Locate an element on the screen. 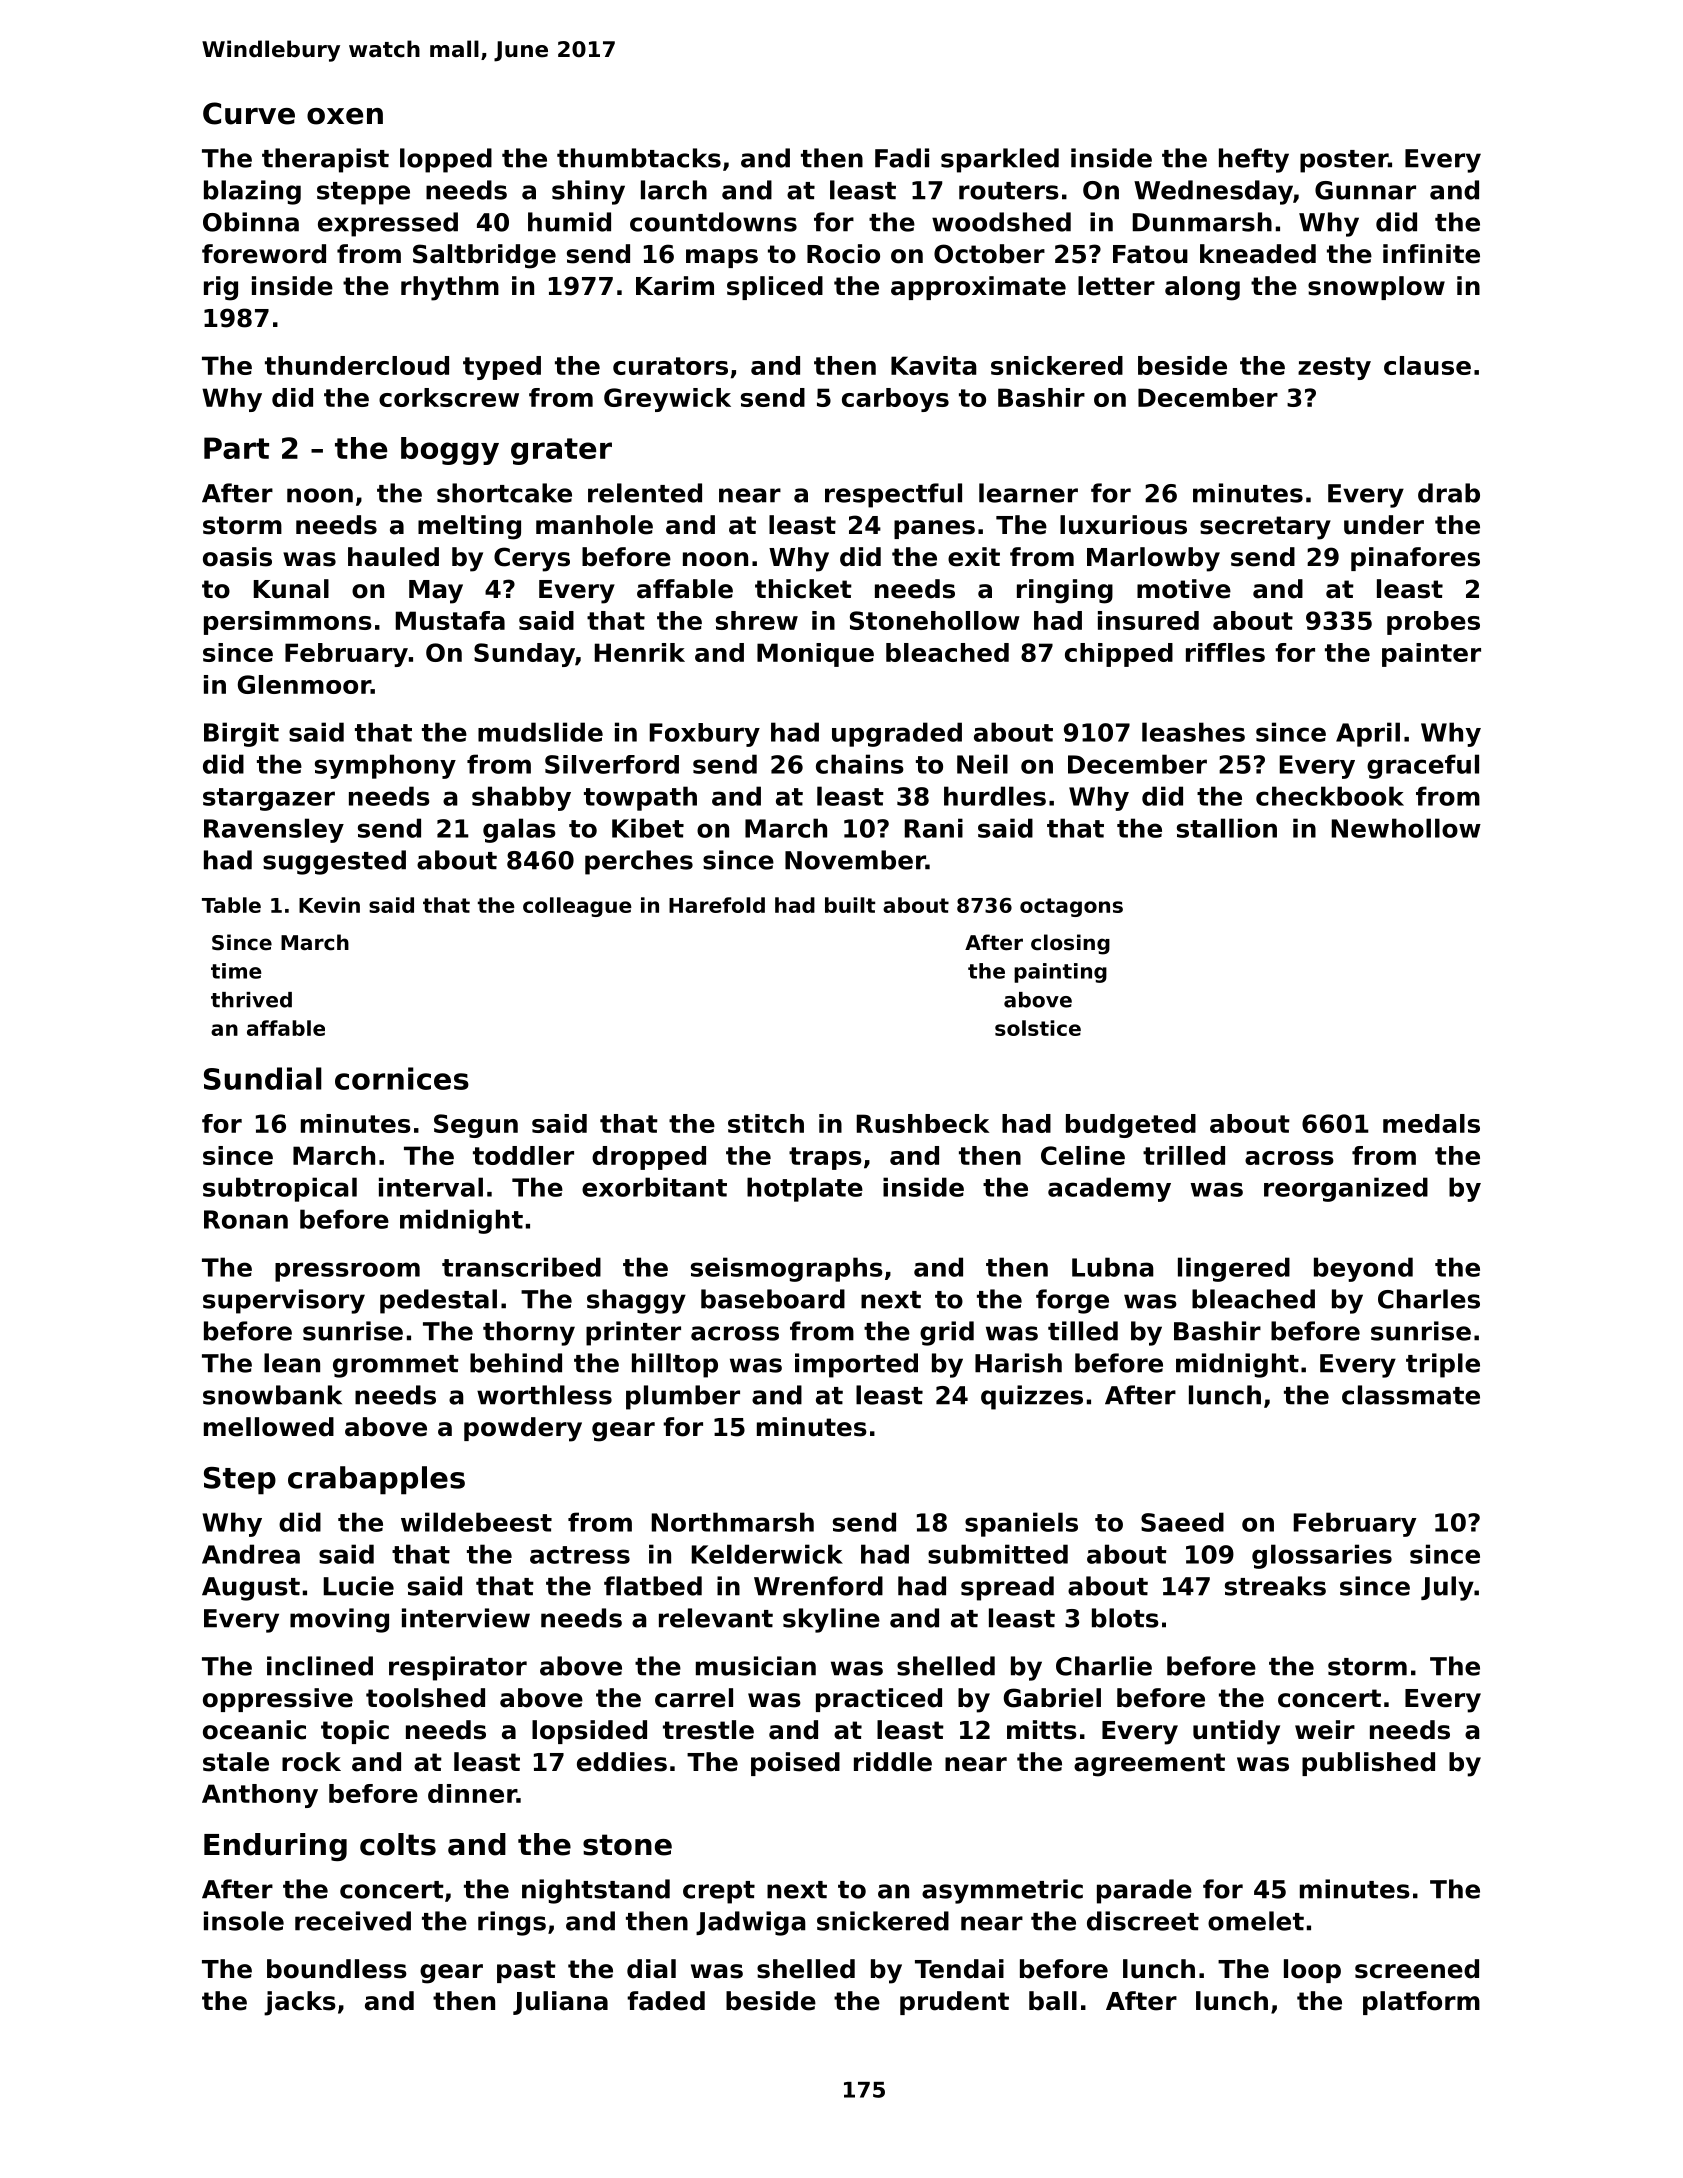 This screenshot has height=2178, width=1683. jacks is located at coordinates (300, 2003).
